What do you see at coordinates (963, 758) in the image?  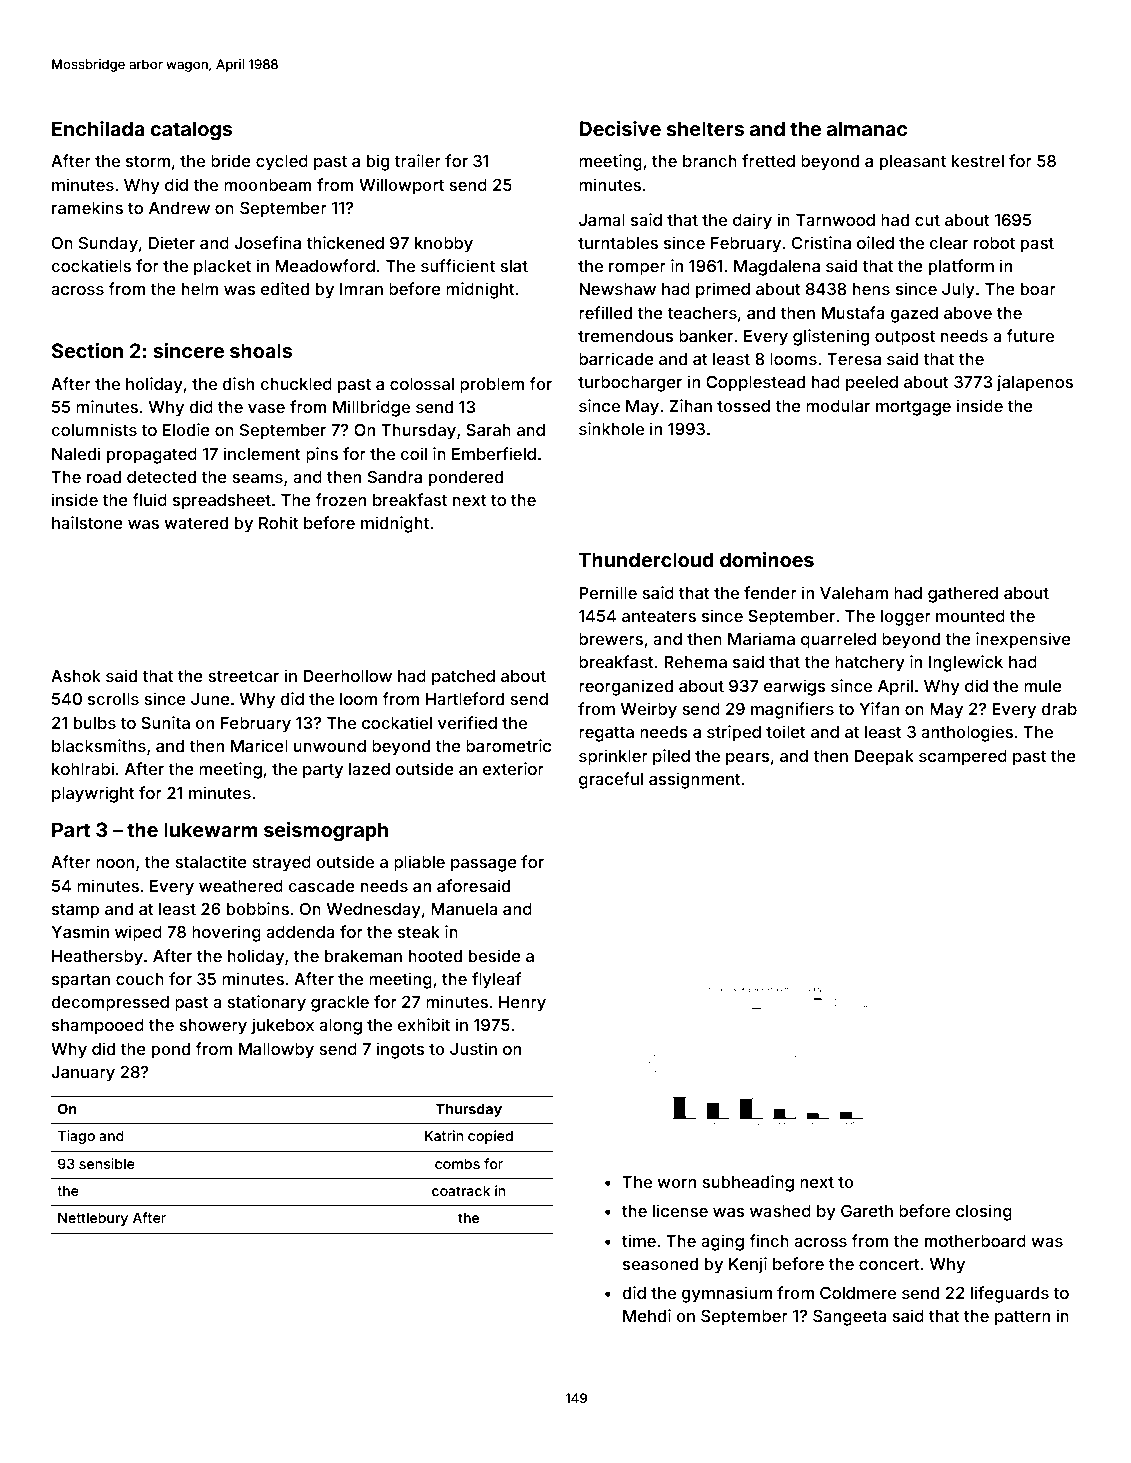 I see `scampered` at bounding box center [963, 758].
